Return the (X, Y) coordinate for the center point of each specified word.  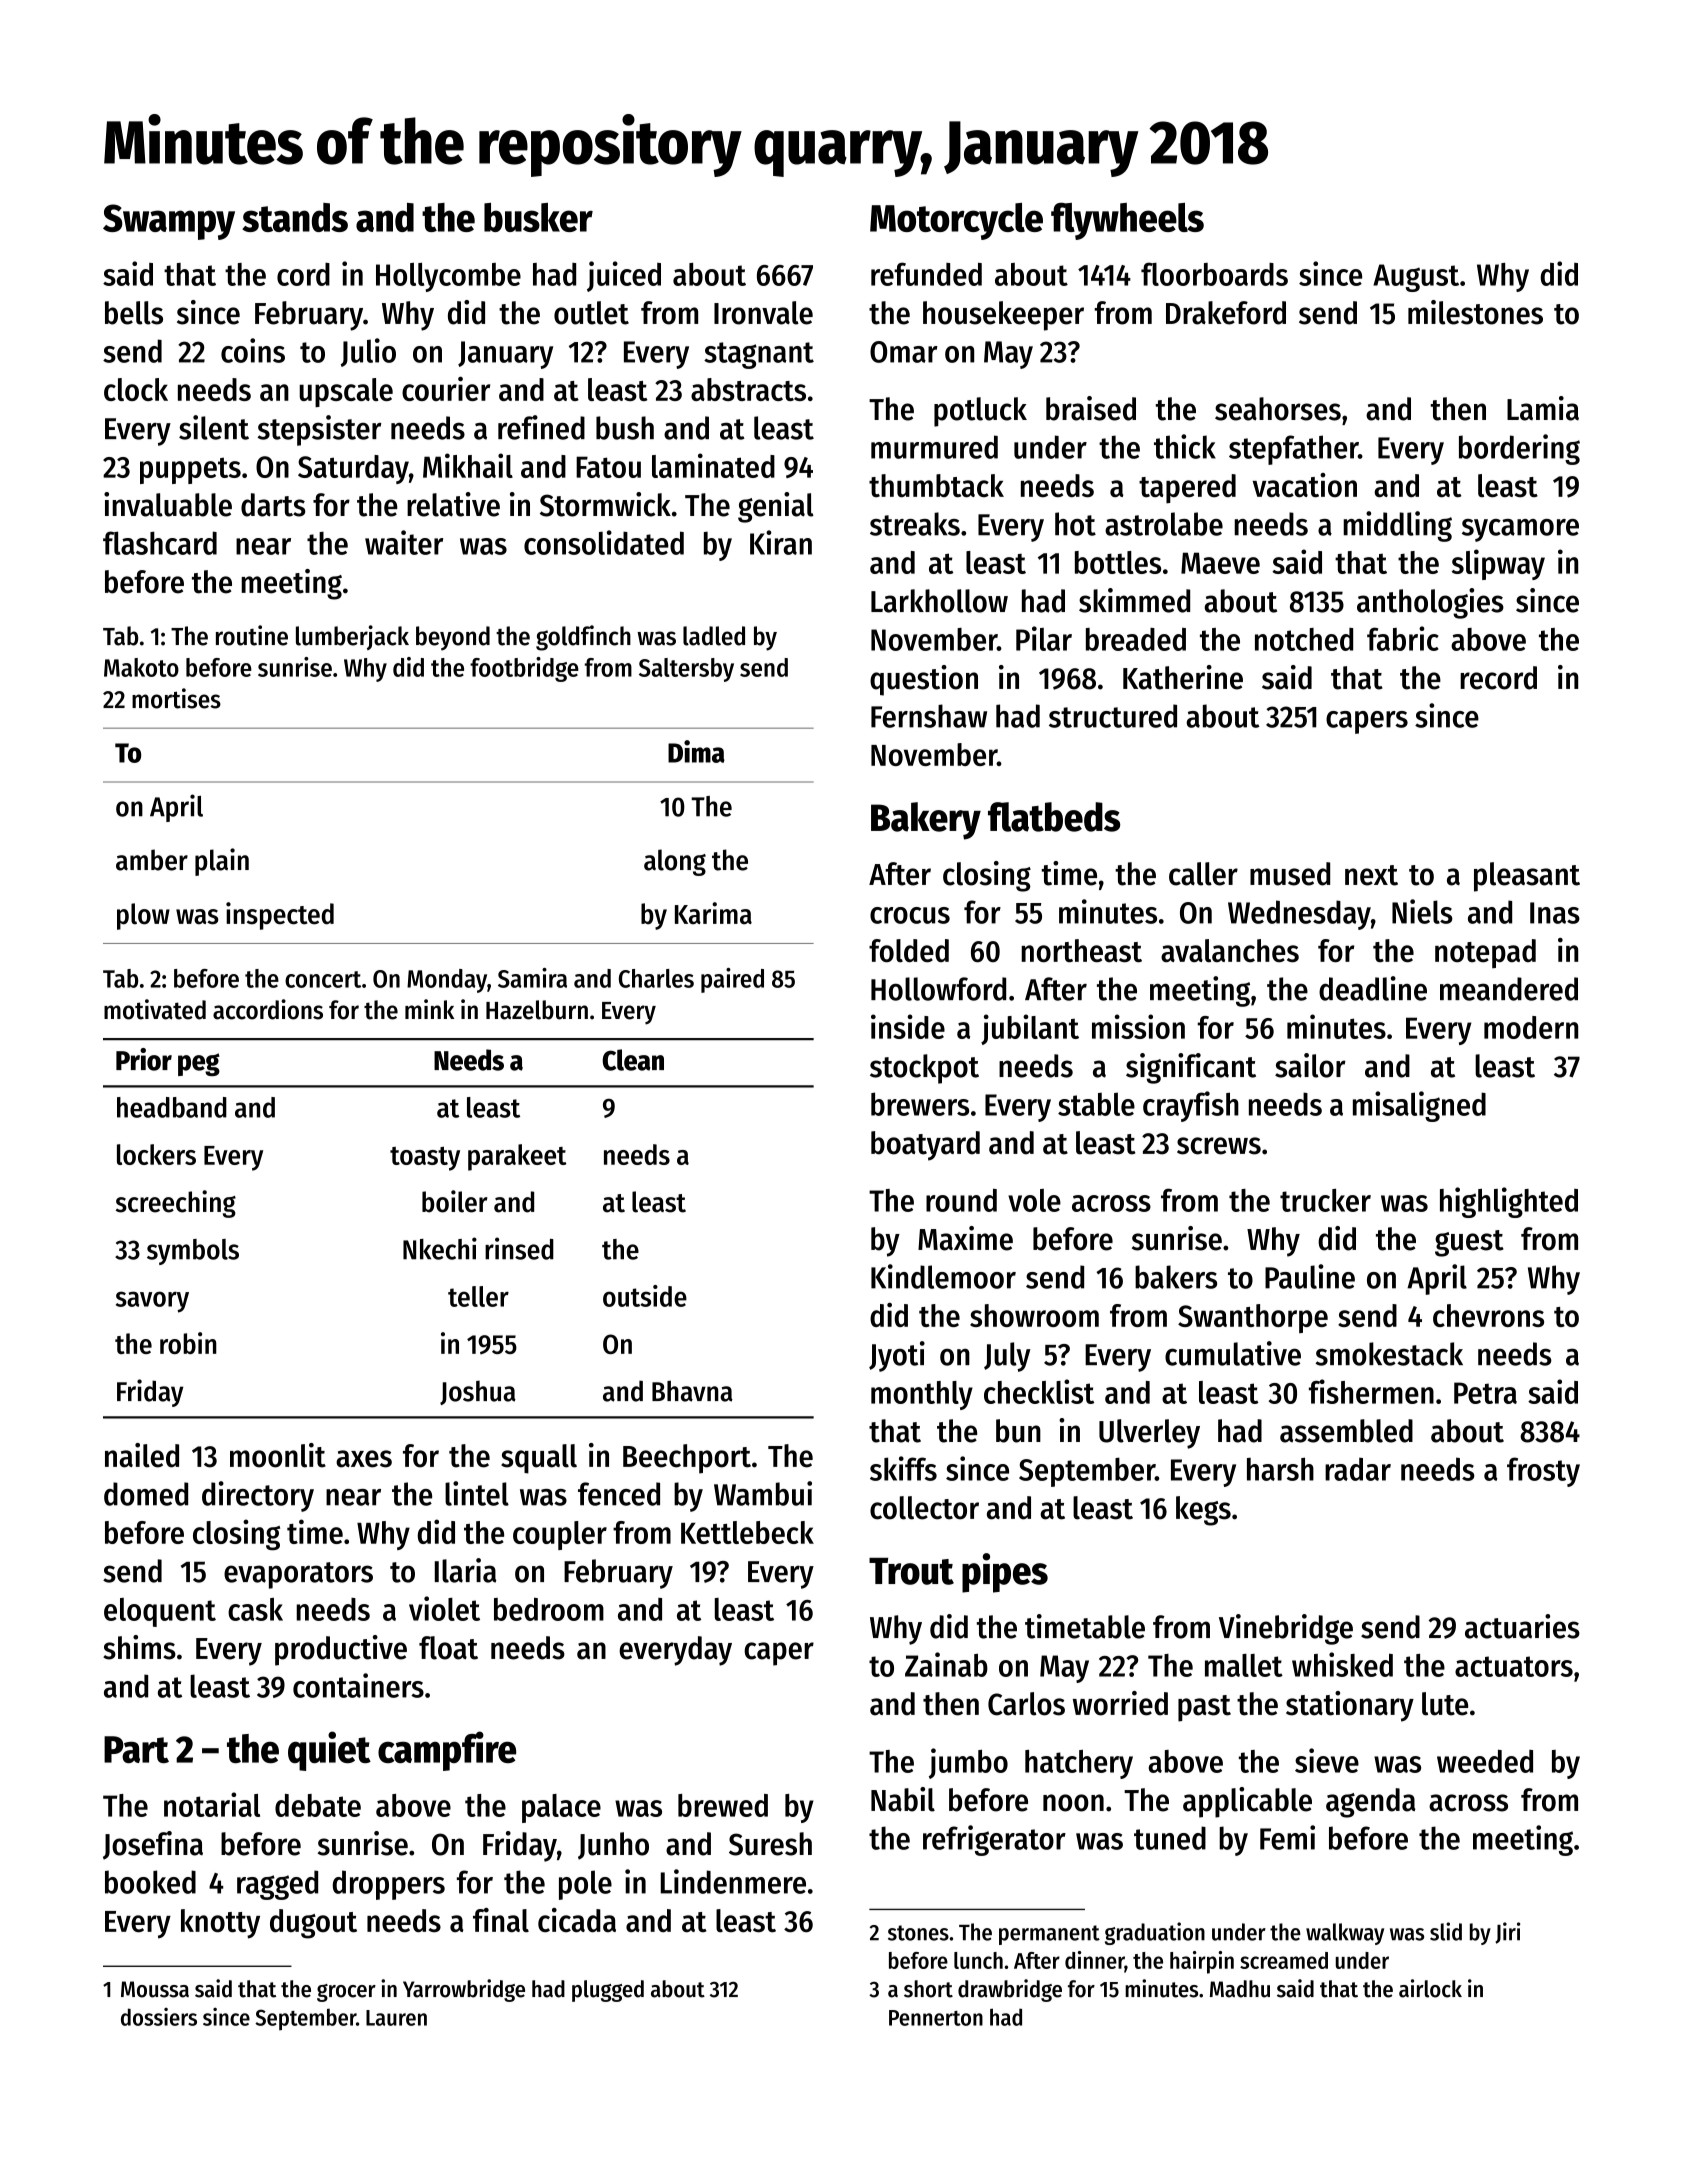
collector (924, 1508)
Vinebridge (1286, 1629)
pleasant (1527, 877)
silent (214, 427)
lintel (477, 1493)
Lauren (396, 2018)
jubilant (1030, 1029)
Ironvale (763, 313)
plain (222, 862)
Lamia (1543, 408)
